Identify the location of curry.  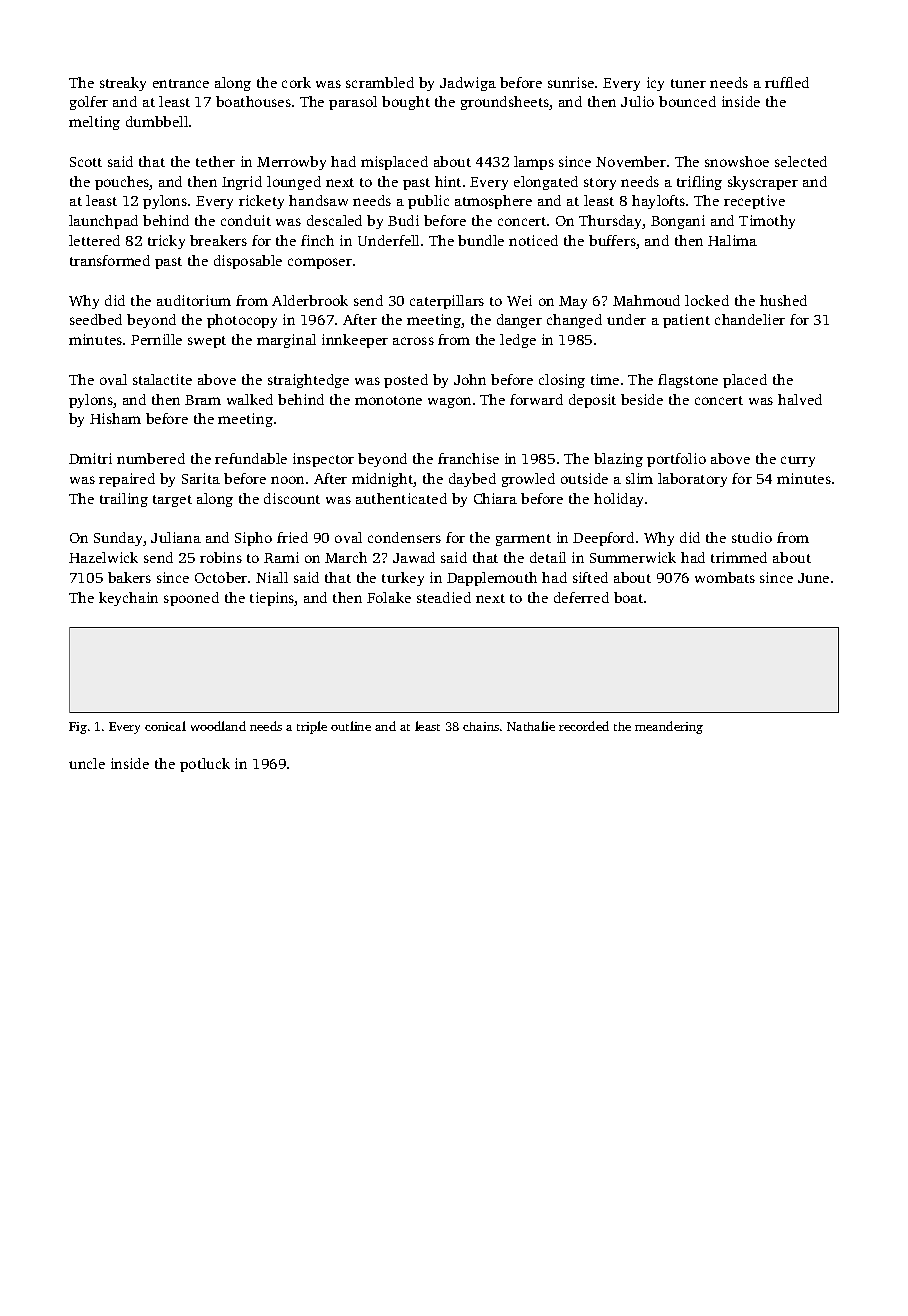
(798, 461).
